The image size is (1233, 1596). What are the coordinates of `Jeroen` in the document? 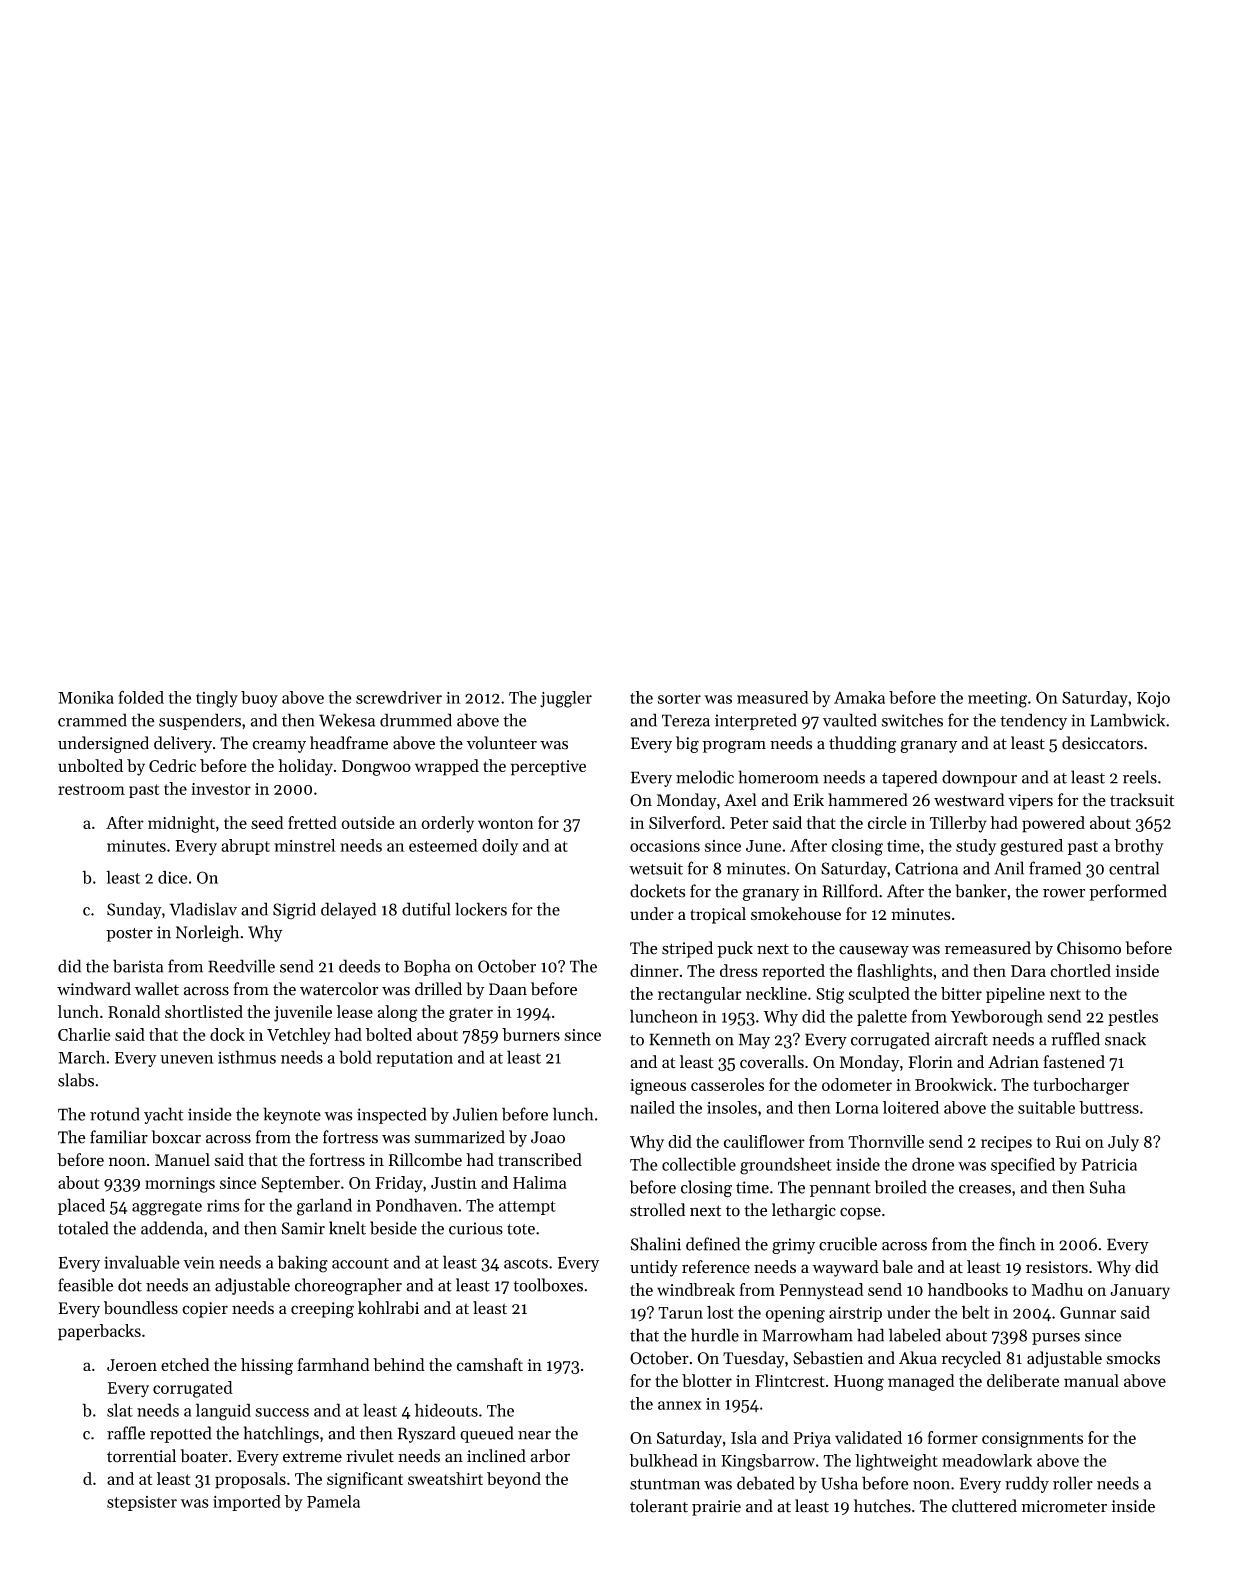 It's located at (132, 1365).
